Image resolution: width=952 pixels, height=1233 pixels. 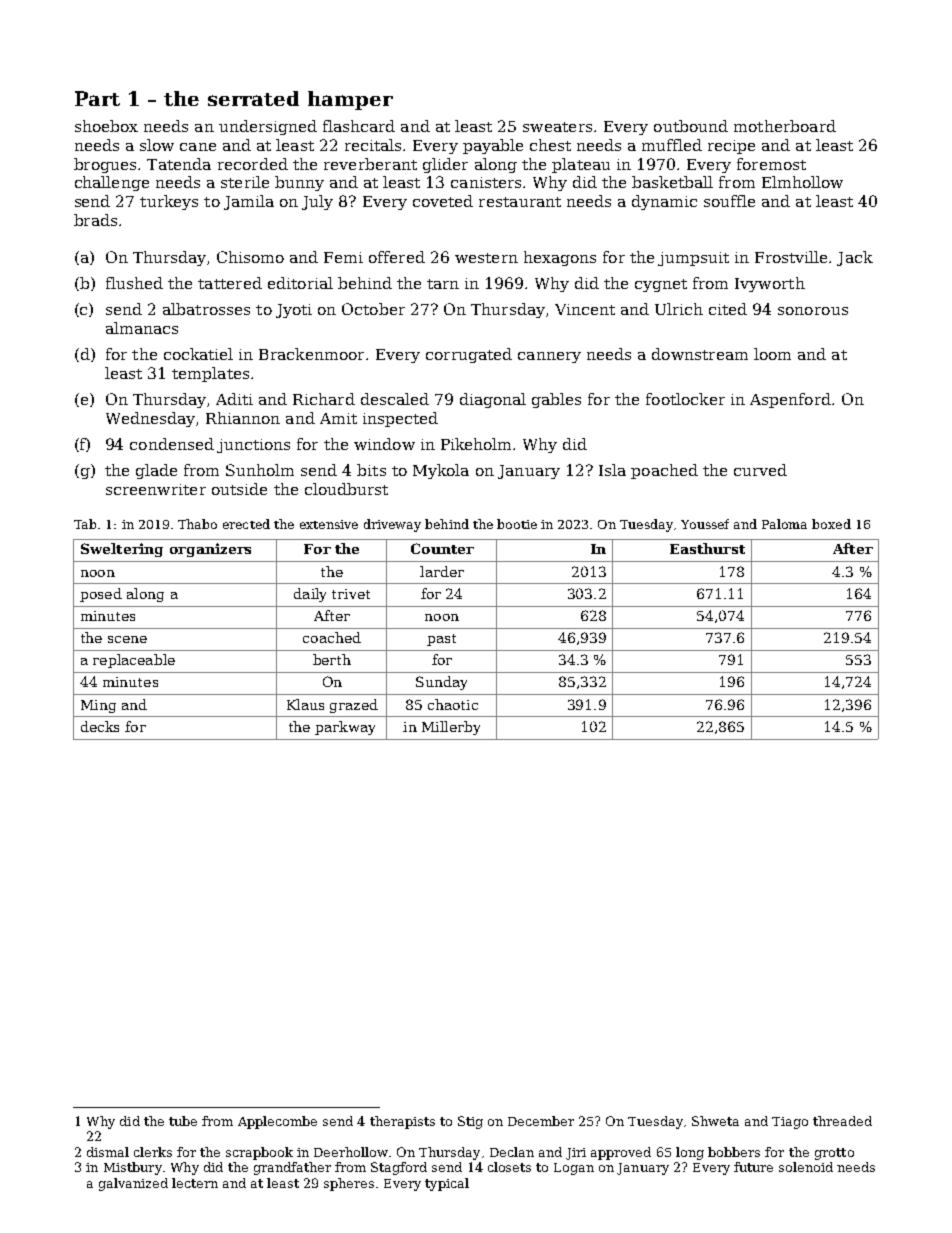 I want to click on therapists, so click(x=402, y=1122).
